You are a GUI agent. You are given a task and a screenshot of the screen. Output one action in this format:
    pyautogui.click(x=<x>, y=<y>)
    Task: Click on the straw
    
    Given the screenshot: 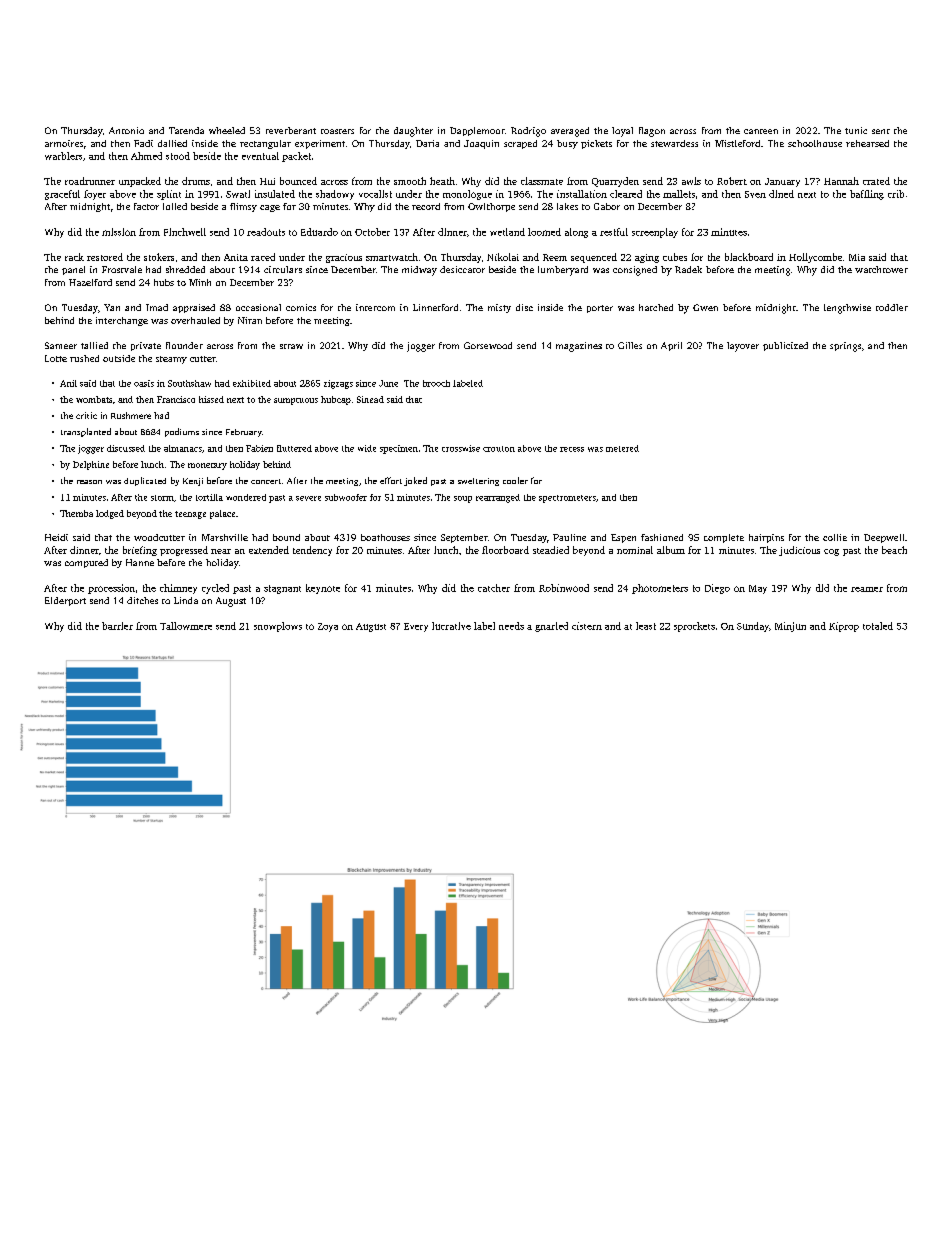 What is the action you would take?
    pyautogui.click(x=291, y=346)
